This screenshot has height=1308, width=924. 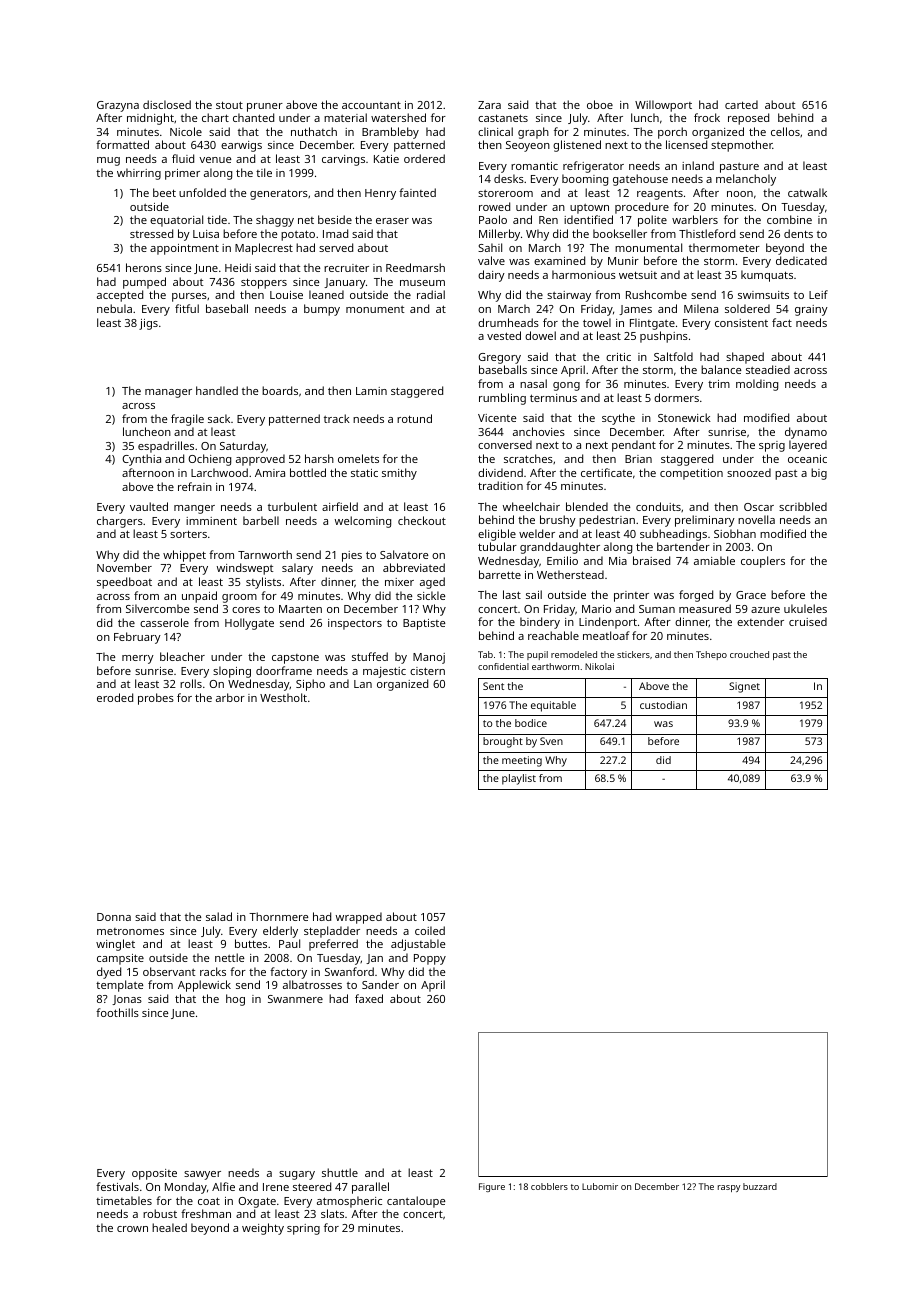 I want to click on Willowport, so click(x=663, y=106).
